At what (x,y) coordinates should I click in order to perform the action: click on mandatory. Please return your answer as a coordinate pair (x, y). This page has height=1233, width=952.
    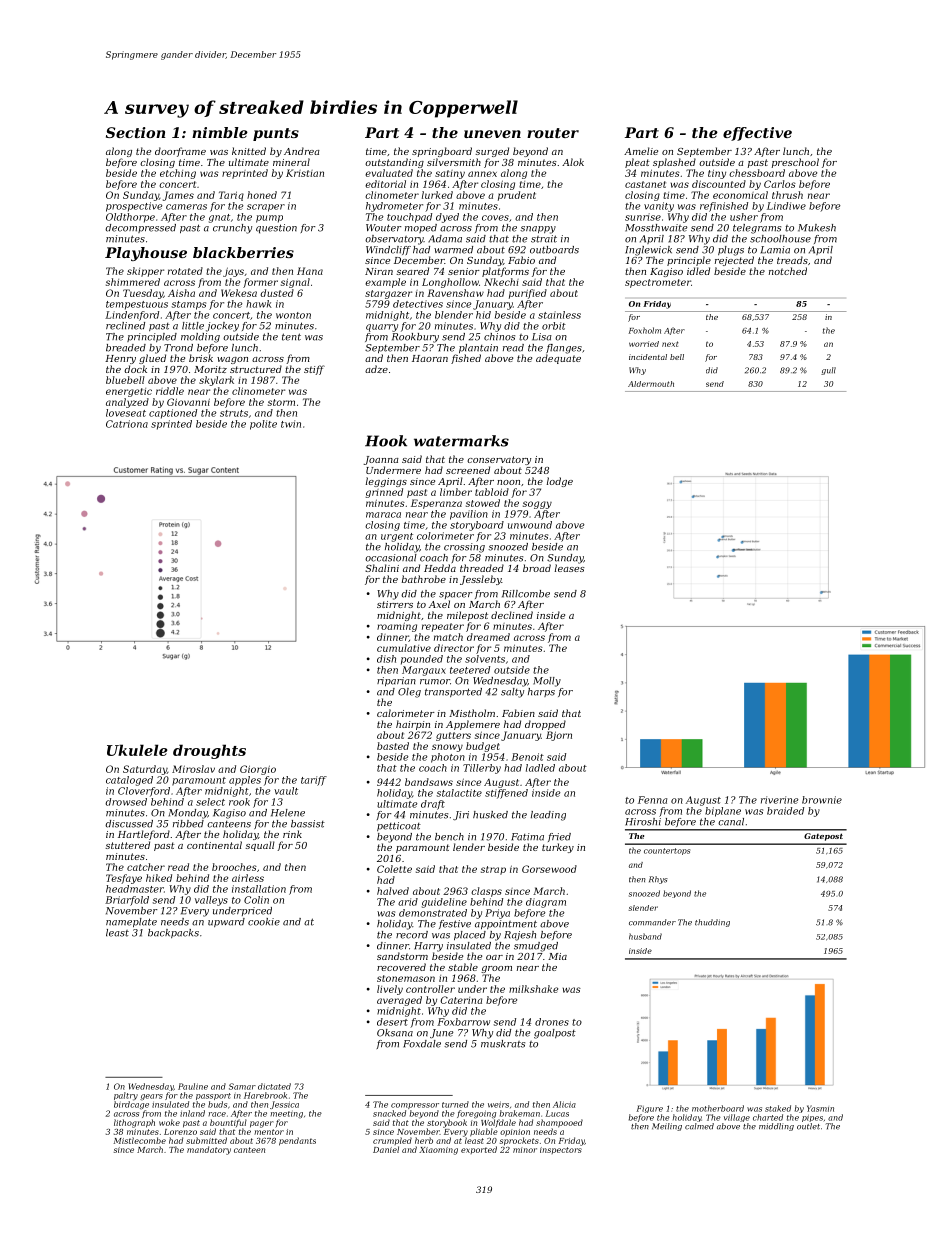
    Looking at the image, I should click on (209, 1150).
